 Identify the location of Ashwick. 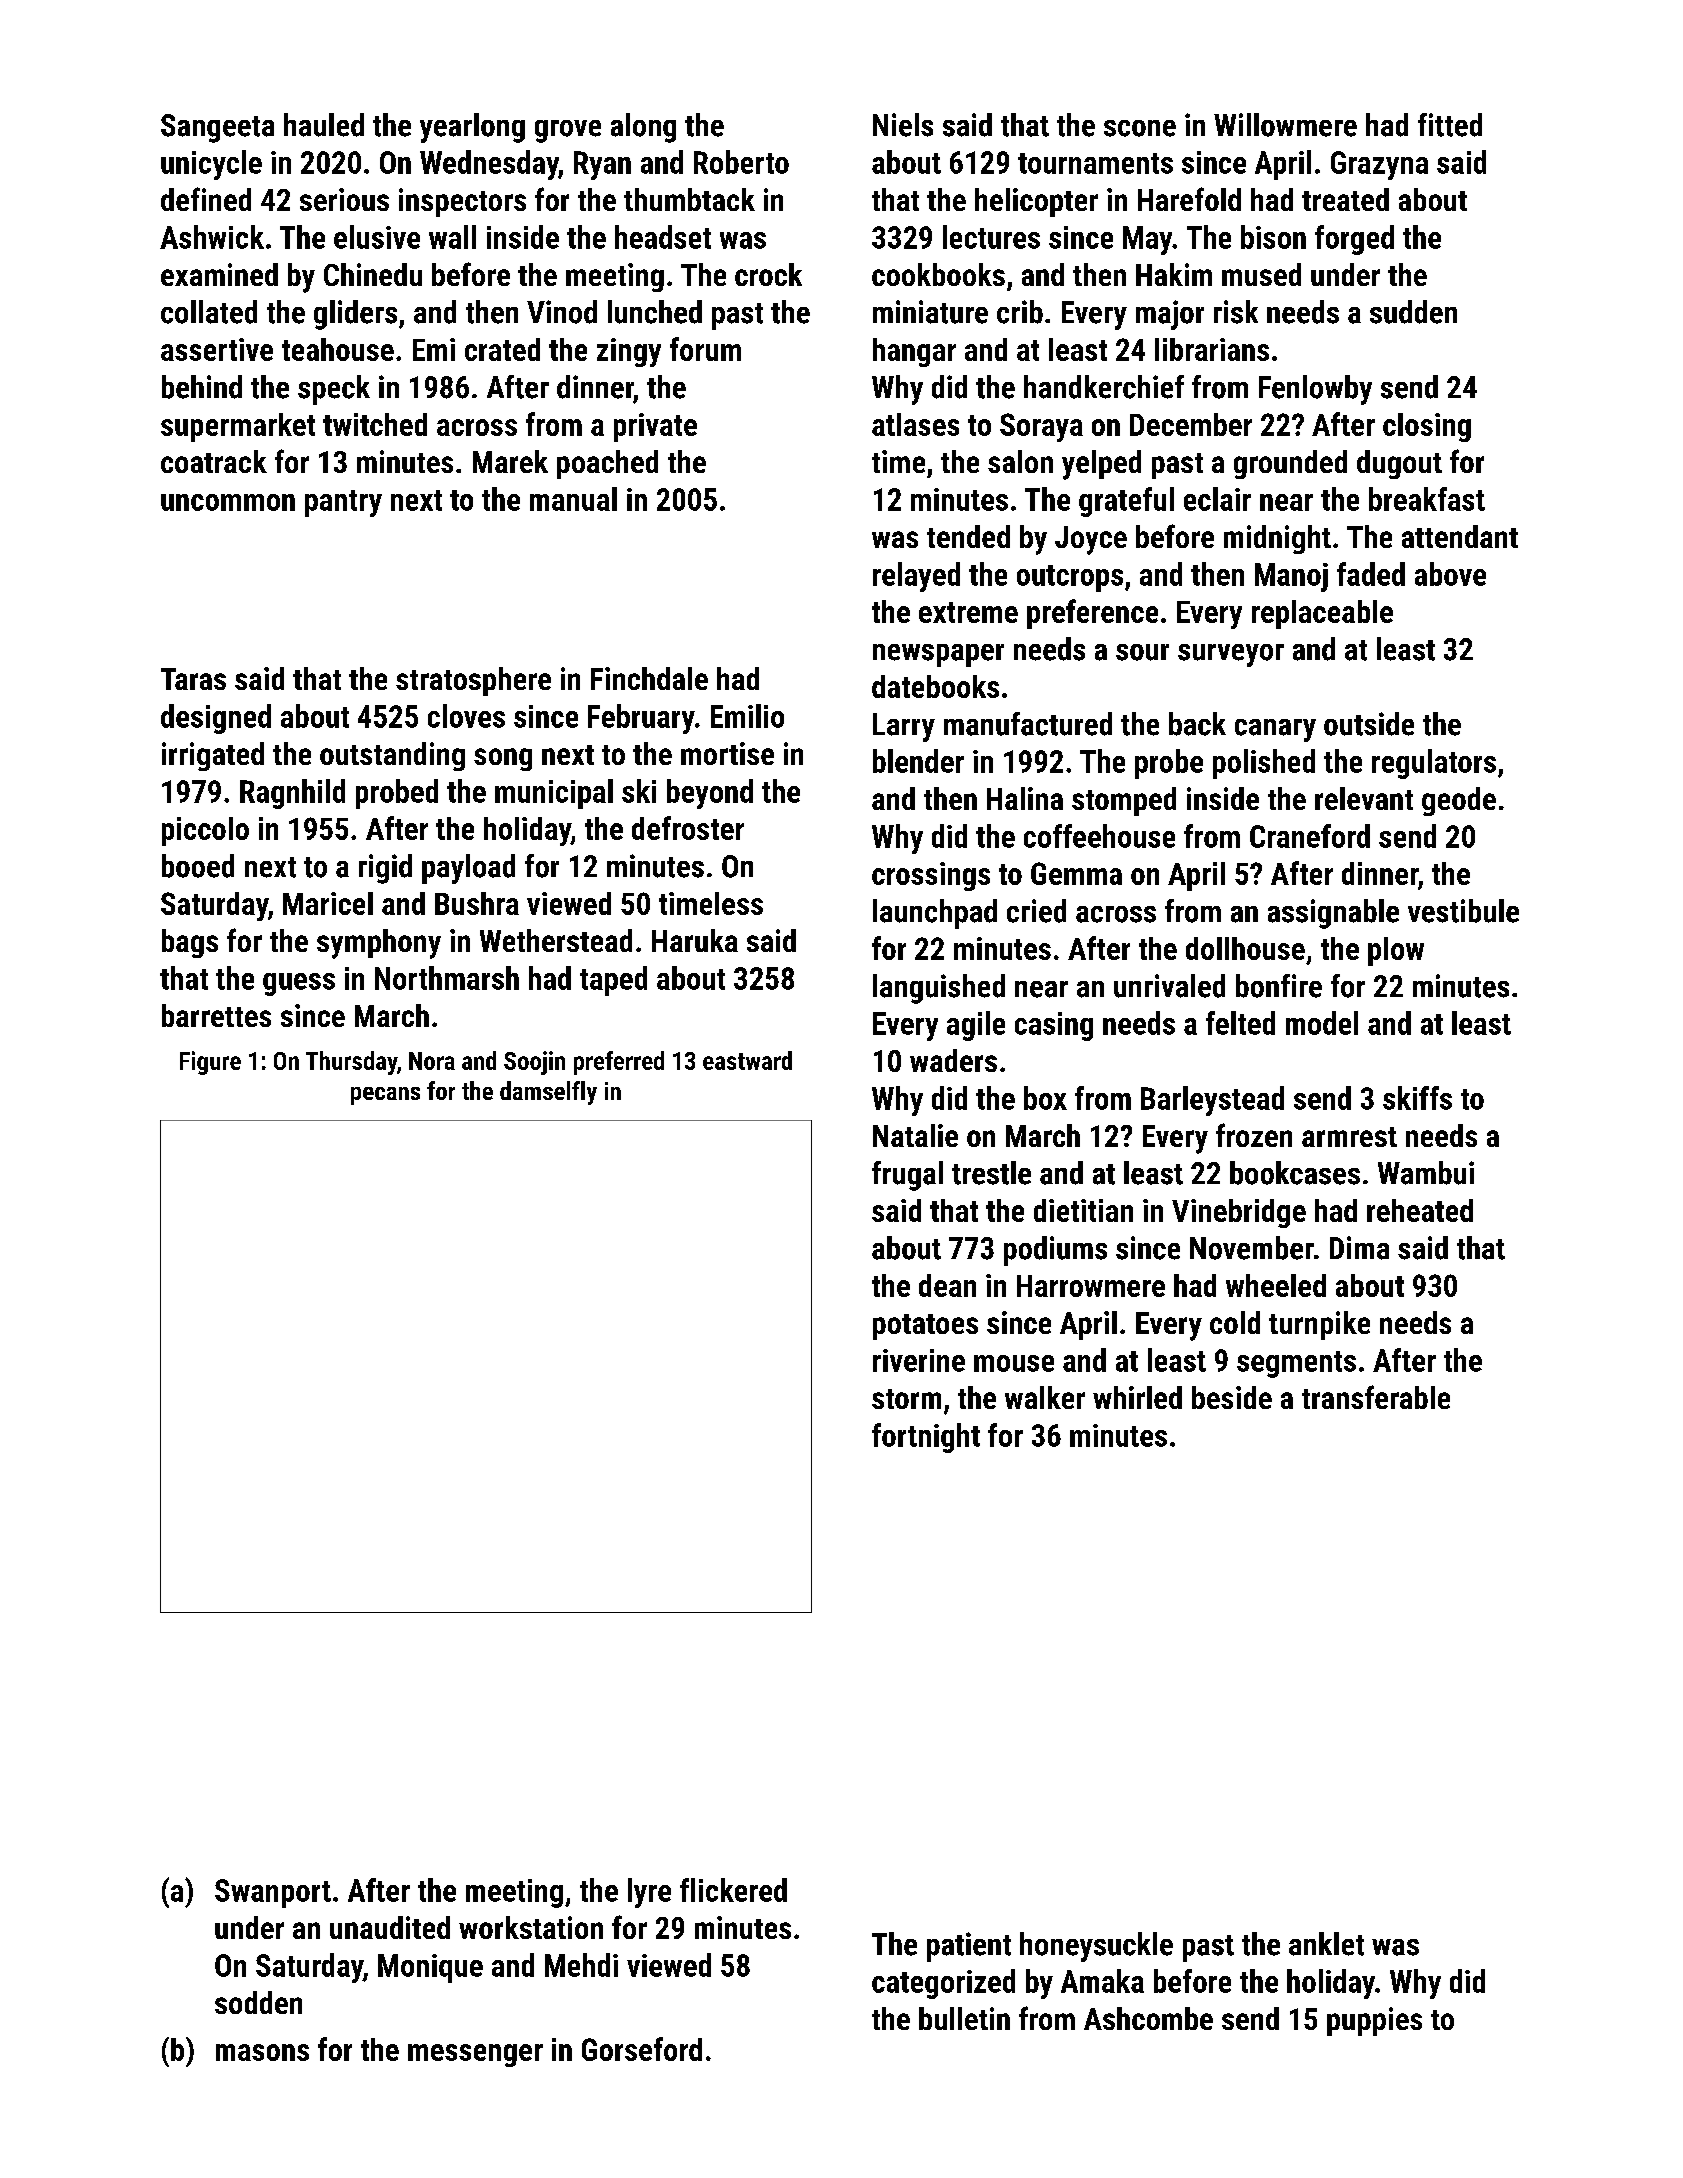
(212, 237).
